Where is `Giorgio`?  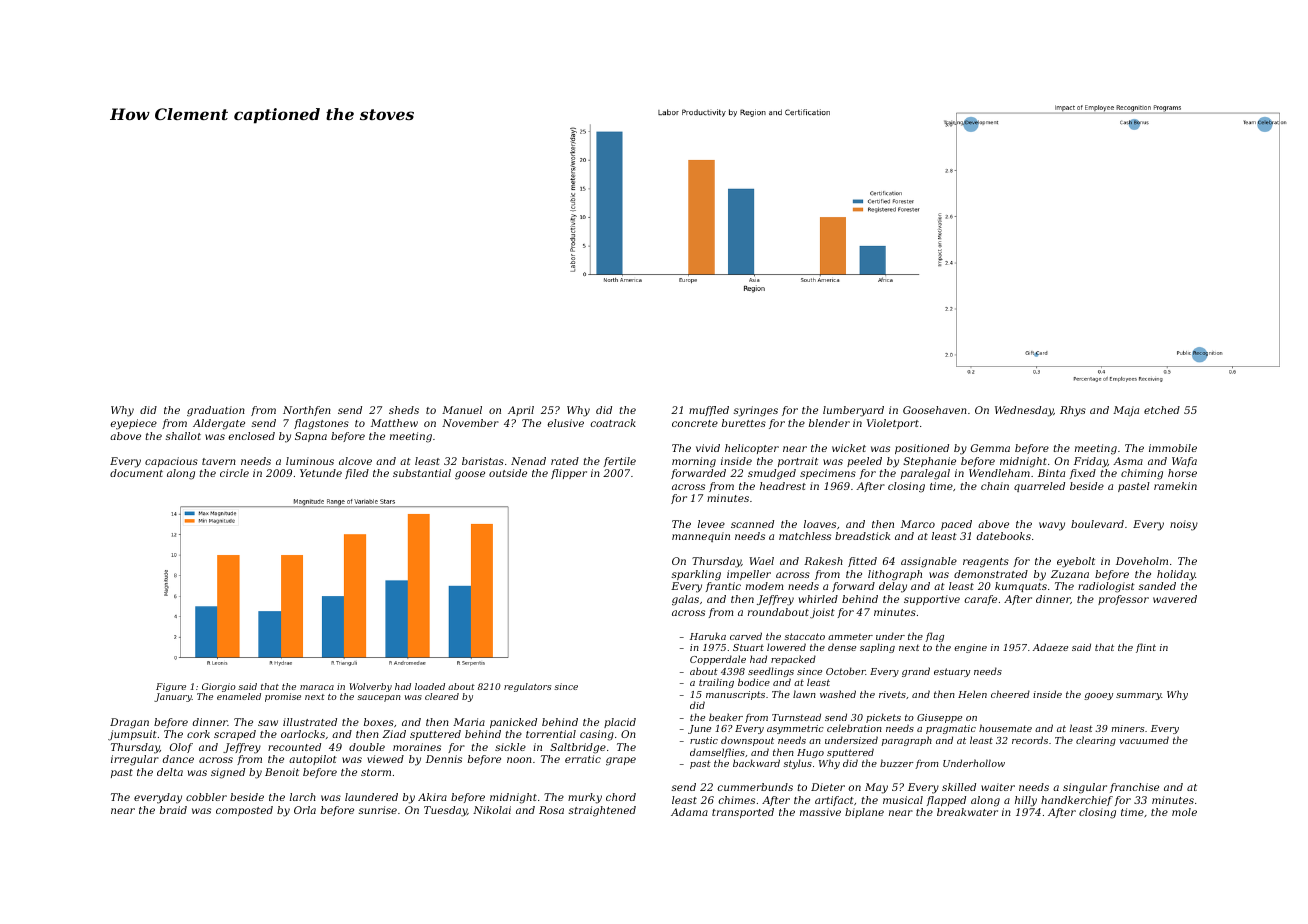 Giorgio is located at coordinates (219, 687).
